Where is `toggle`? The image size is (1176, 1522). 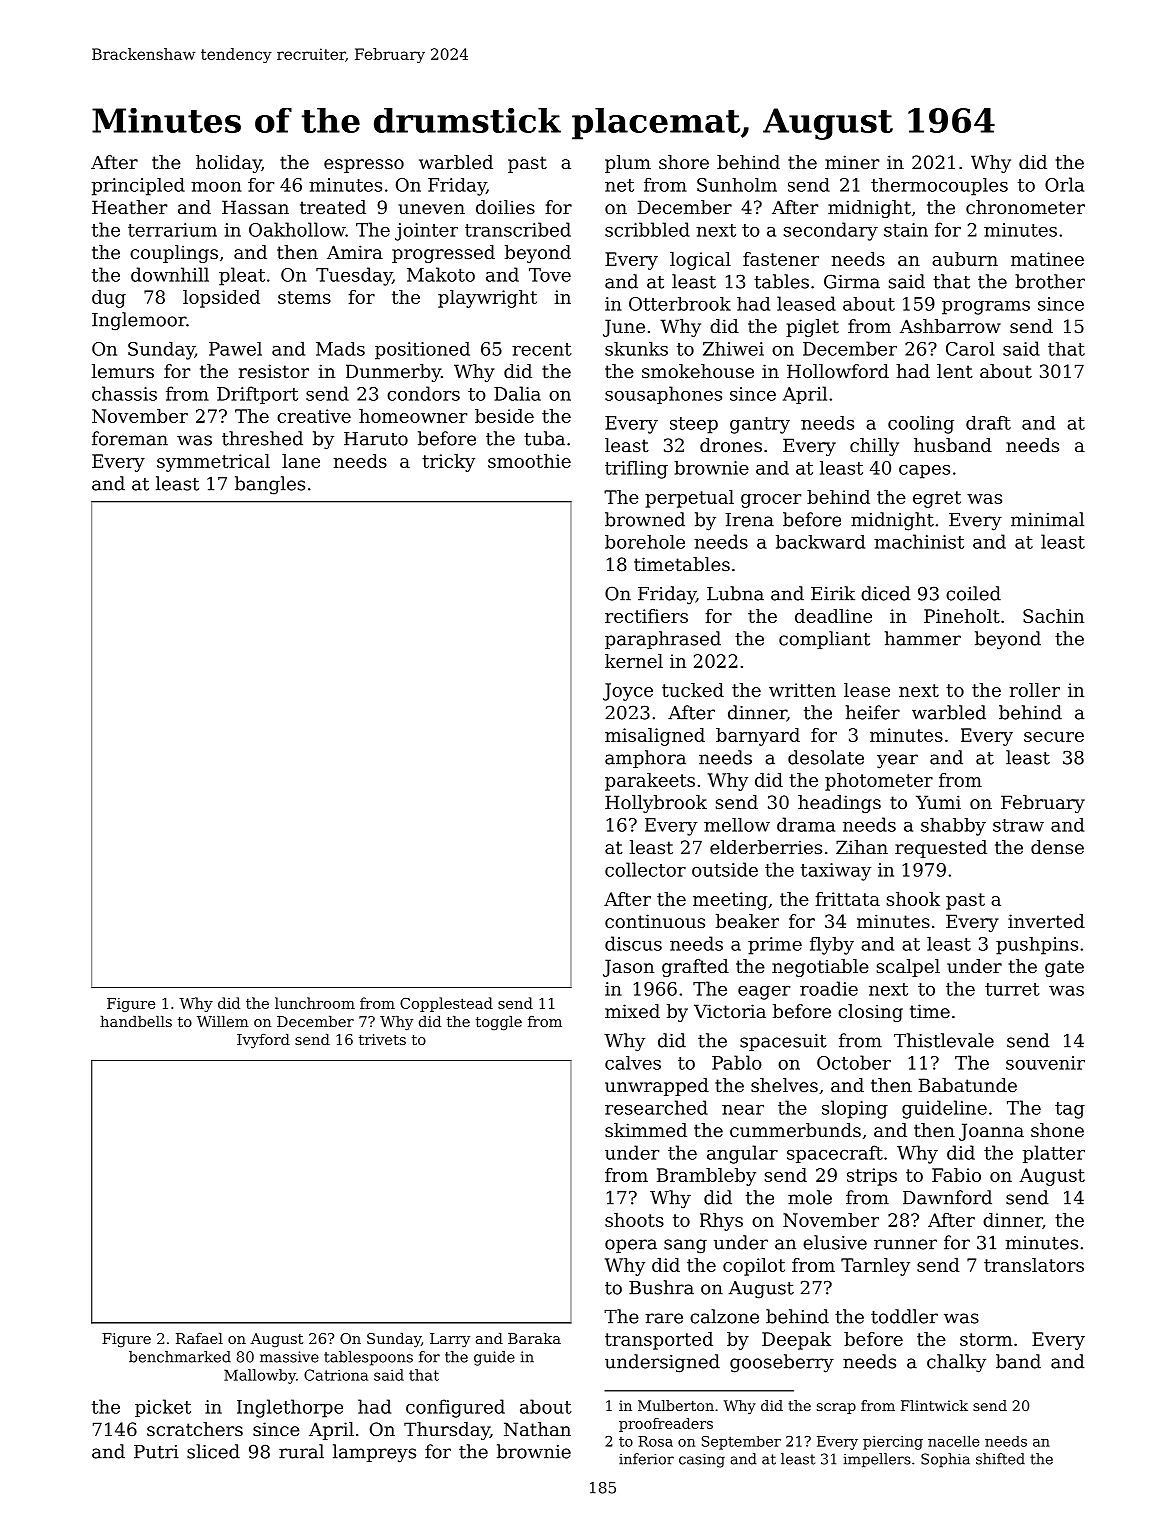
toggle is located at coordinates (499, 1023).
